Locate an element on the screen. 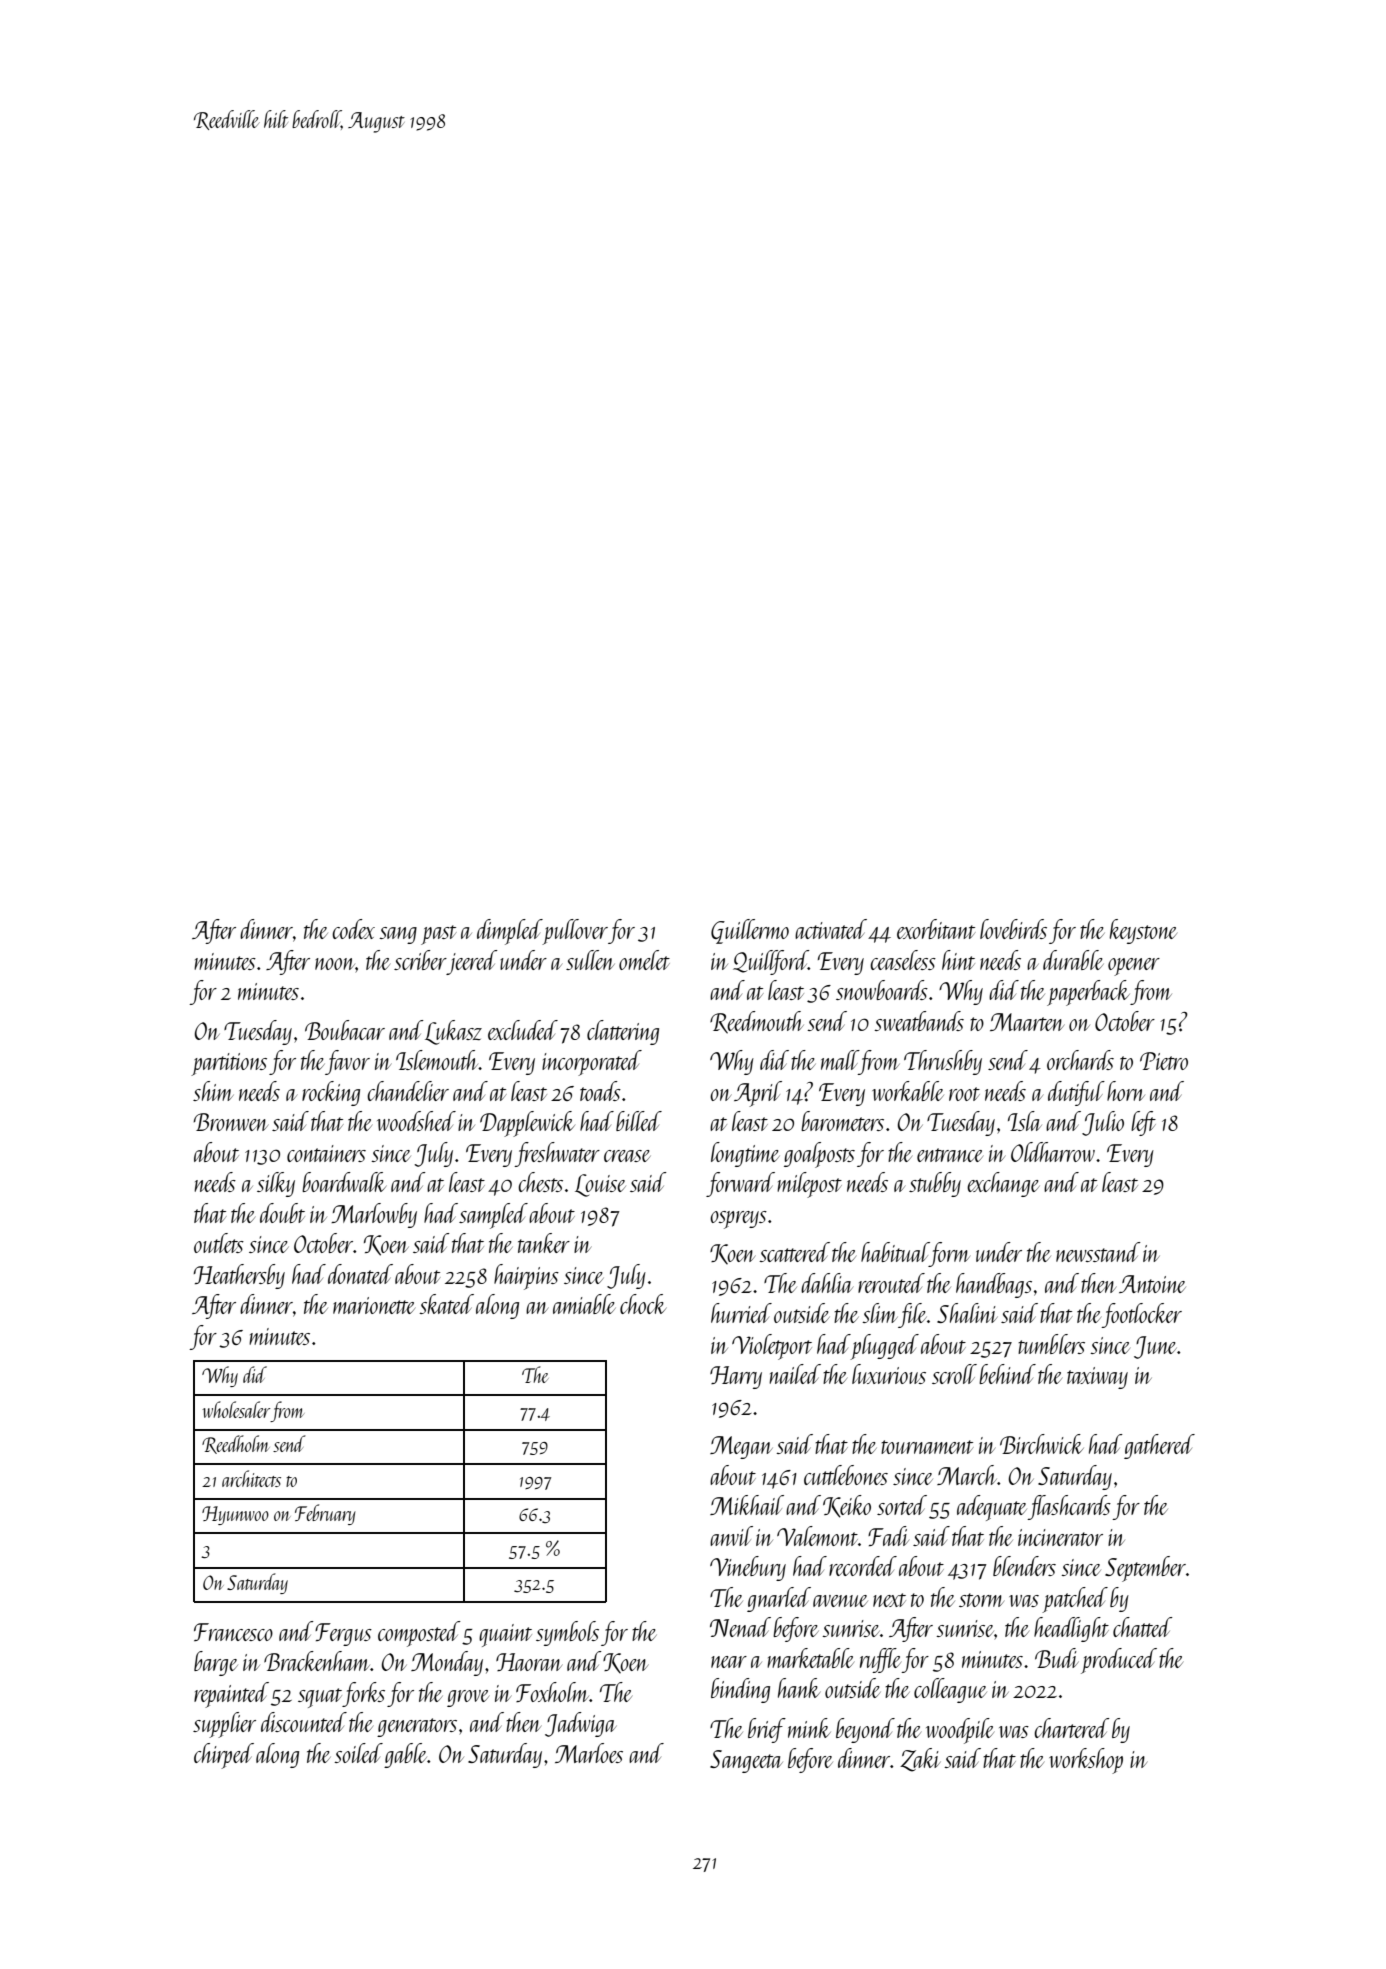  noon is located at coordinates (335, 964).
